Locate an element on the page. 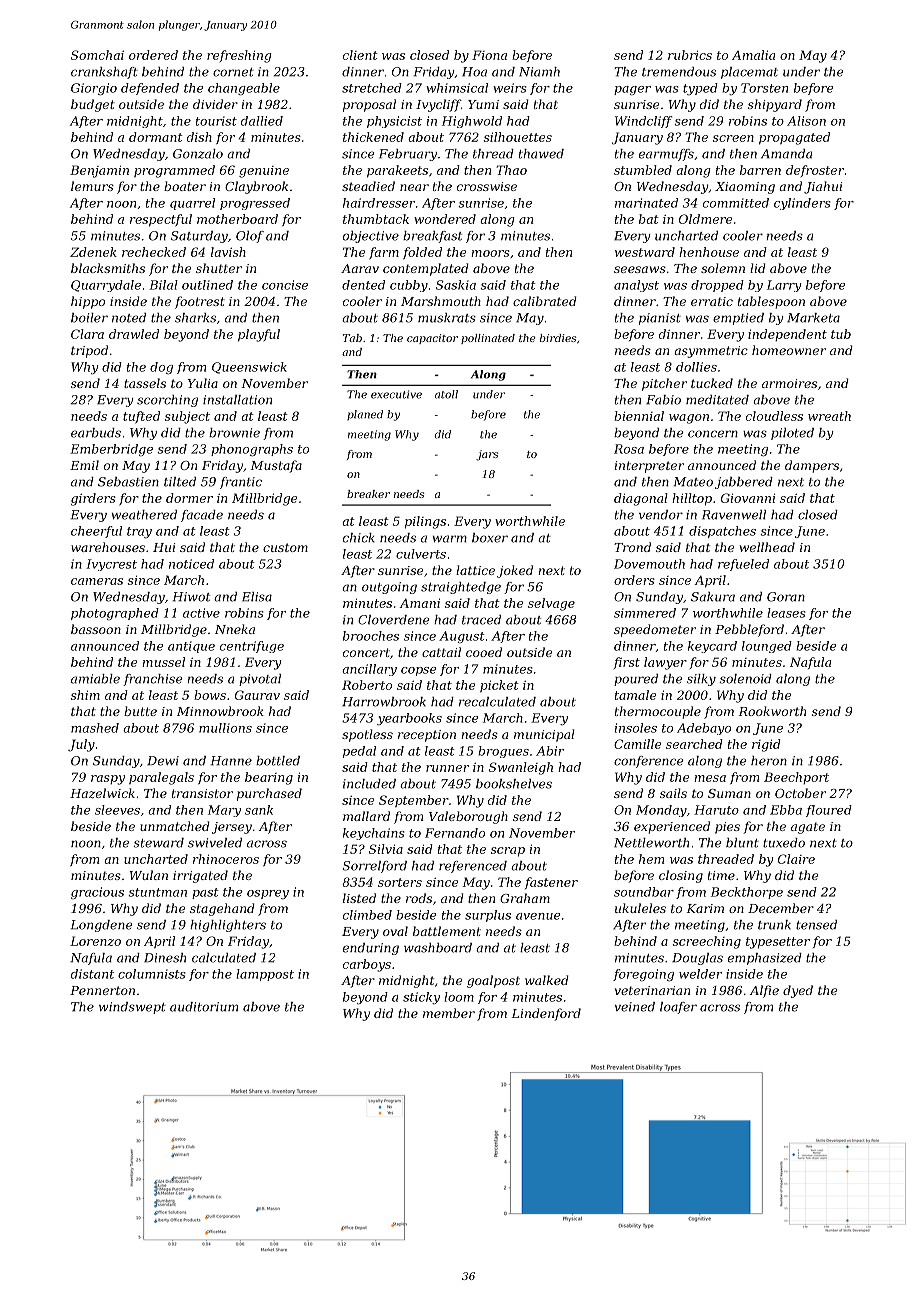 The width and height of the document is (924, 1308). member is located at coordinates (449, 1013).
